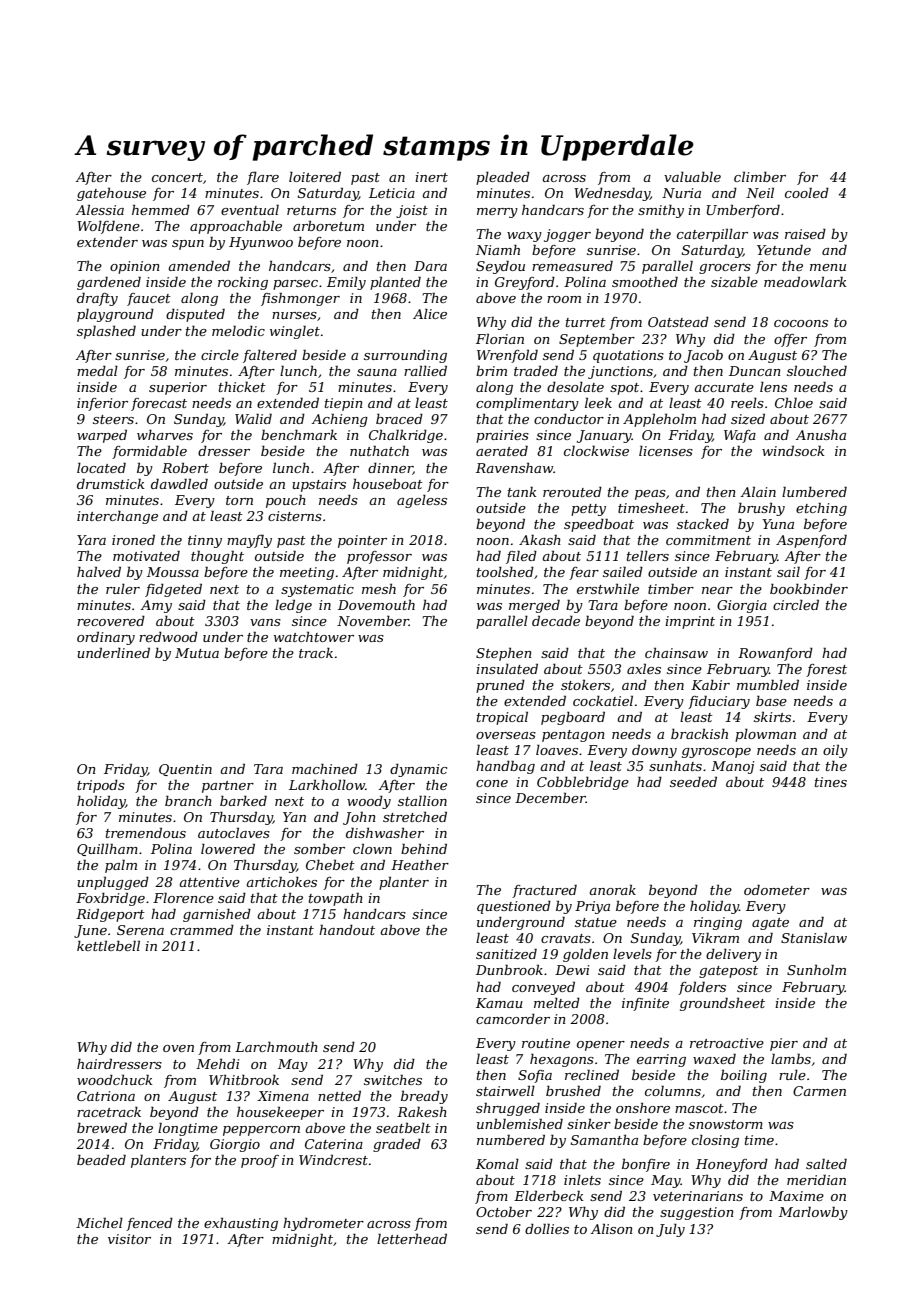  Describe the element at coordinates (129, 1239) in the screenshot. I see `visitor` at that location.
